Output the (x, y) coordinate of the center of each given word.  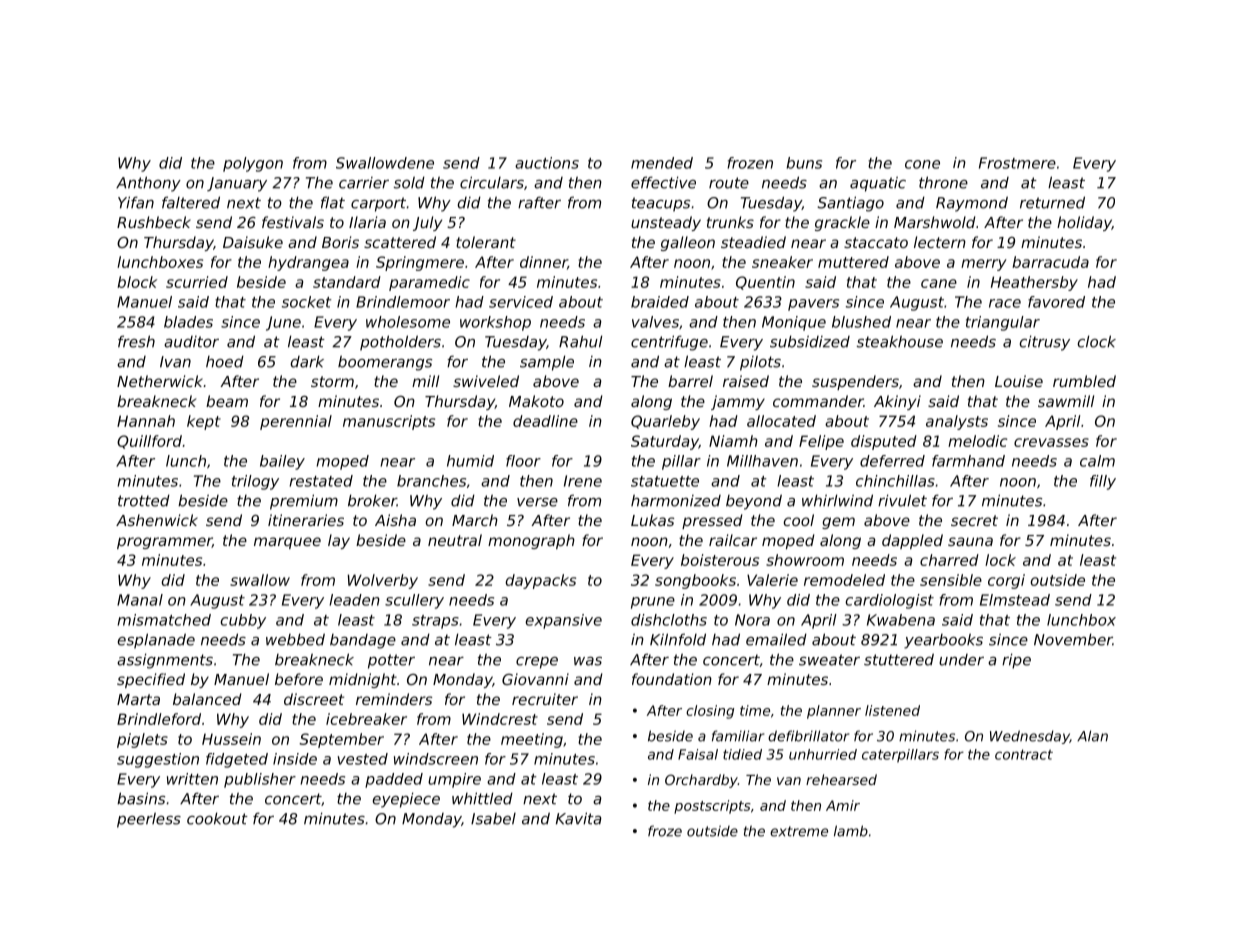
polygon (253, 164)
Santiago (850, 204)
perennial (296, 422)
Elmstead (1015, 600)
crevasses (1051, 442)
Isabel (493, 819)
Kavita (579, 818)
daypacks (540, 581)
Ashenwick (157, 520)
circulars (492, 182)
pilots (760, 363)
